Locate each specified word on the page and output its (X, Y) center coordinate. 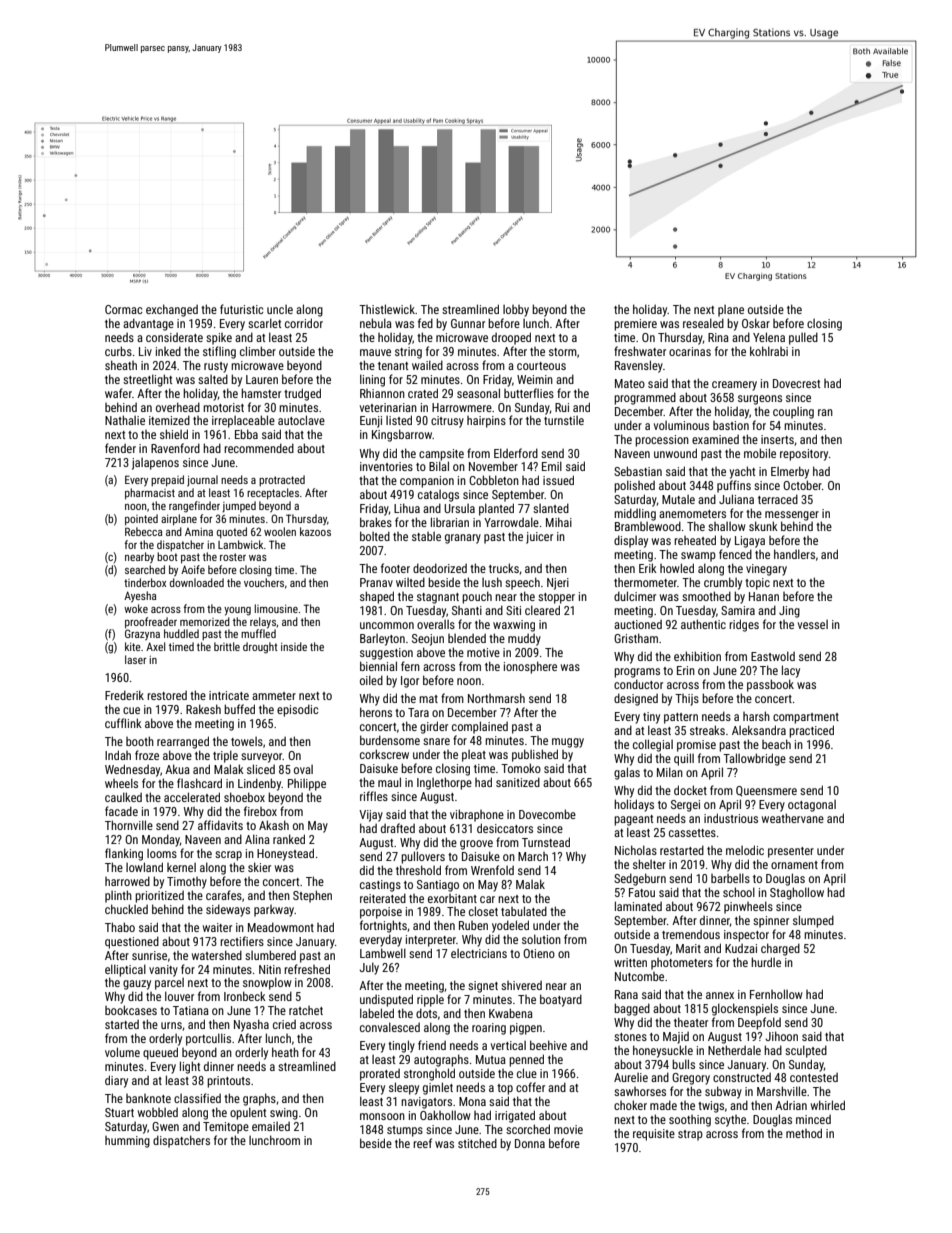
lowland (144, 867)
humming (127, 1142)
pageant (633, 820)
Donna (530, 1143)
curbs (118, 351)
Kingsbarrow (402, 435)
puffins (734, 486)
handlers (794, 554)
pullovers (423, 857)
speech (522, 583)
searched (145, 569)
